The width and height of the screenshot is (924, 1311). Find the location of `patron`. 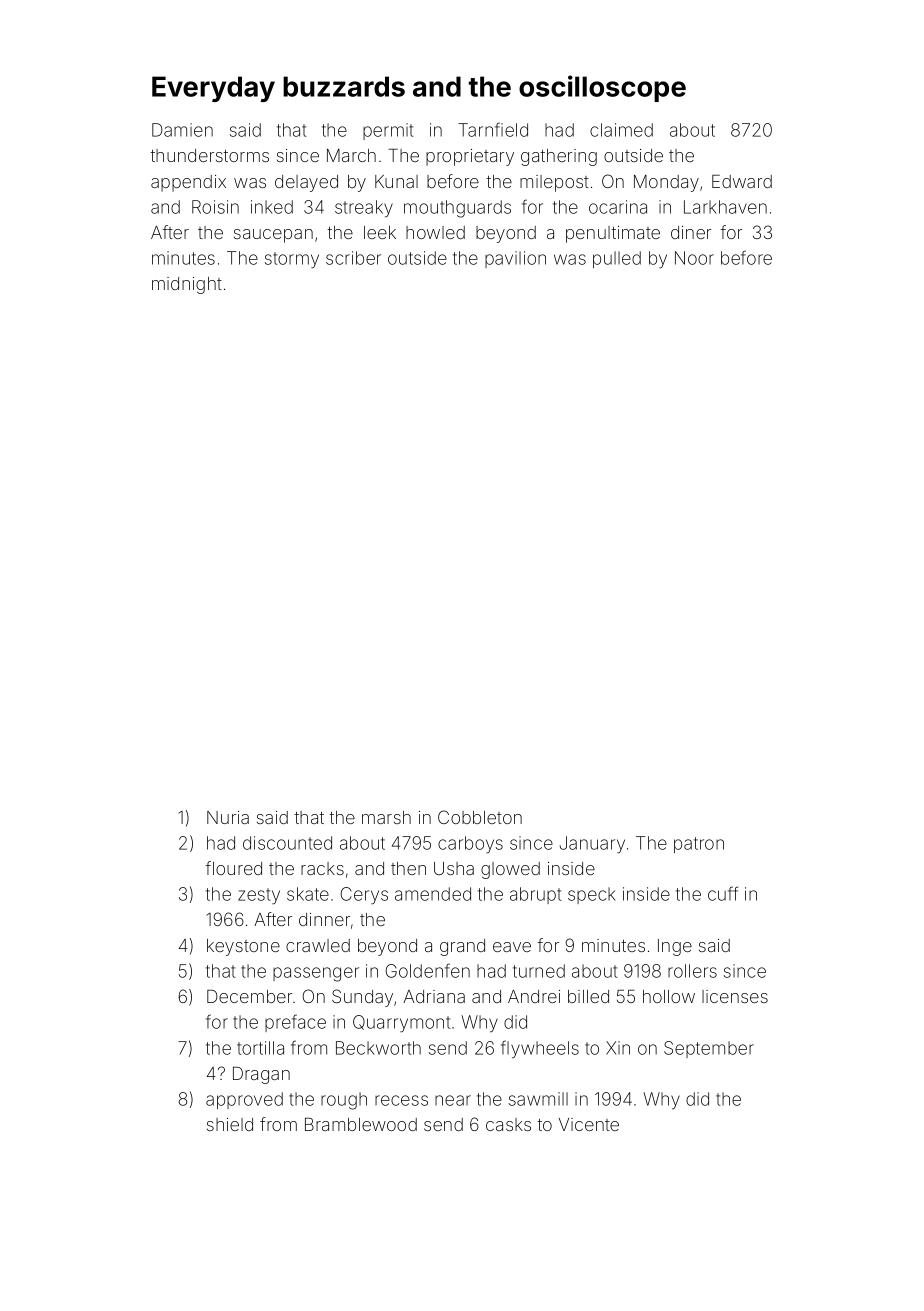

patron is located at coordinates (699, 845).
